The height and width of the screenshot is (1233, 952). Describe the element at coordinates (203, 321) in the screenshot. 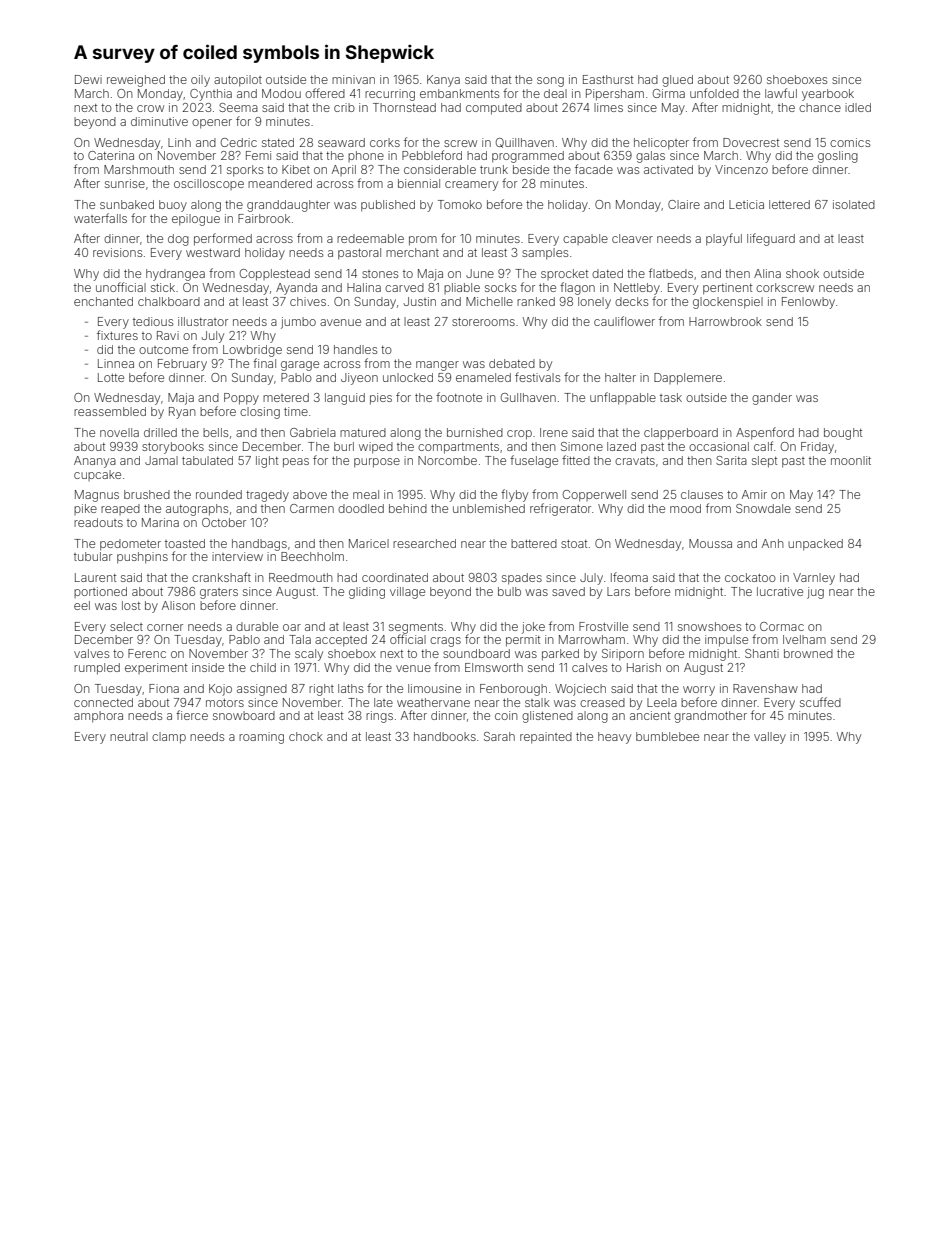

I see `illustrator` at that location.
